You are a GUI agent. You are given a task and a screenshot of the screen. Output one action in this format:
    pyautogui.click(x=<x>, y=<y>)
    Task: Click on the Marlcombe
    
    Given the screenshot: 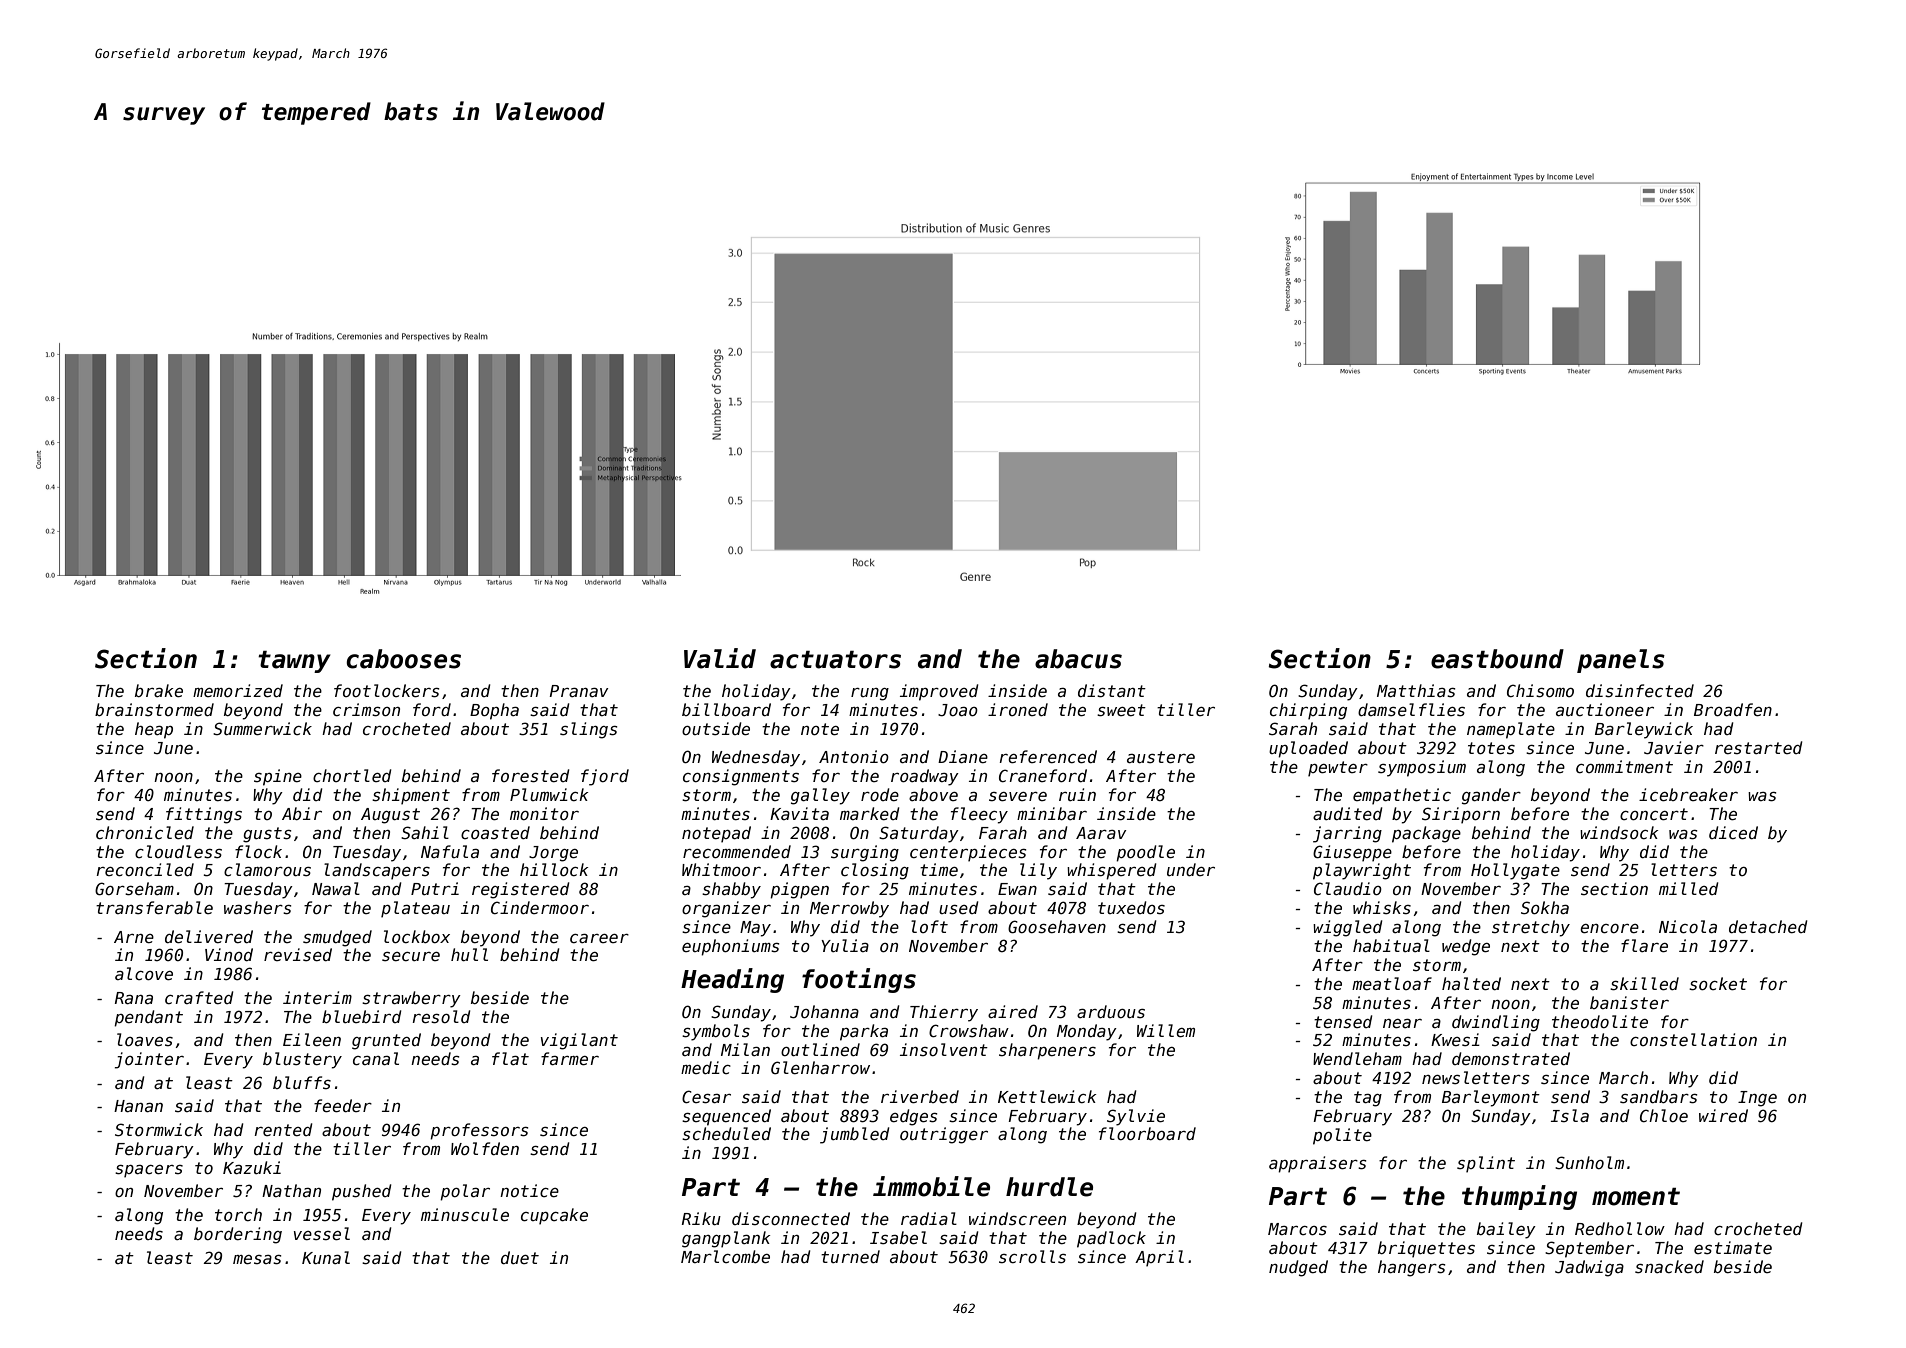 What is the action you would take?
    pyautogui.click(x=725, y=1256)
